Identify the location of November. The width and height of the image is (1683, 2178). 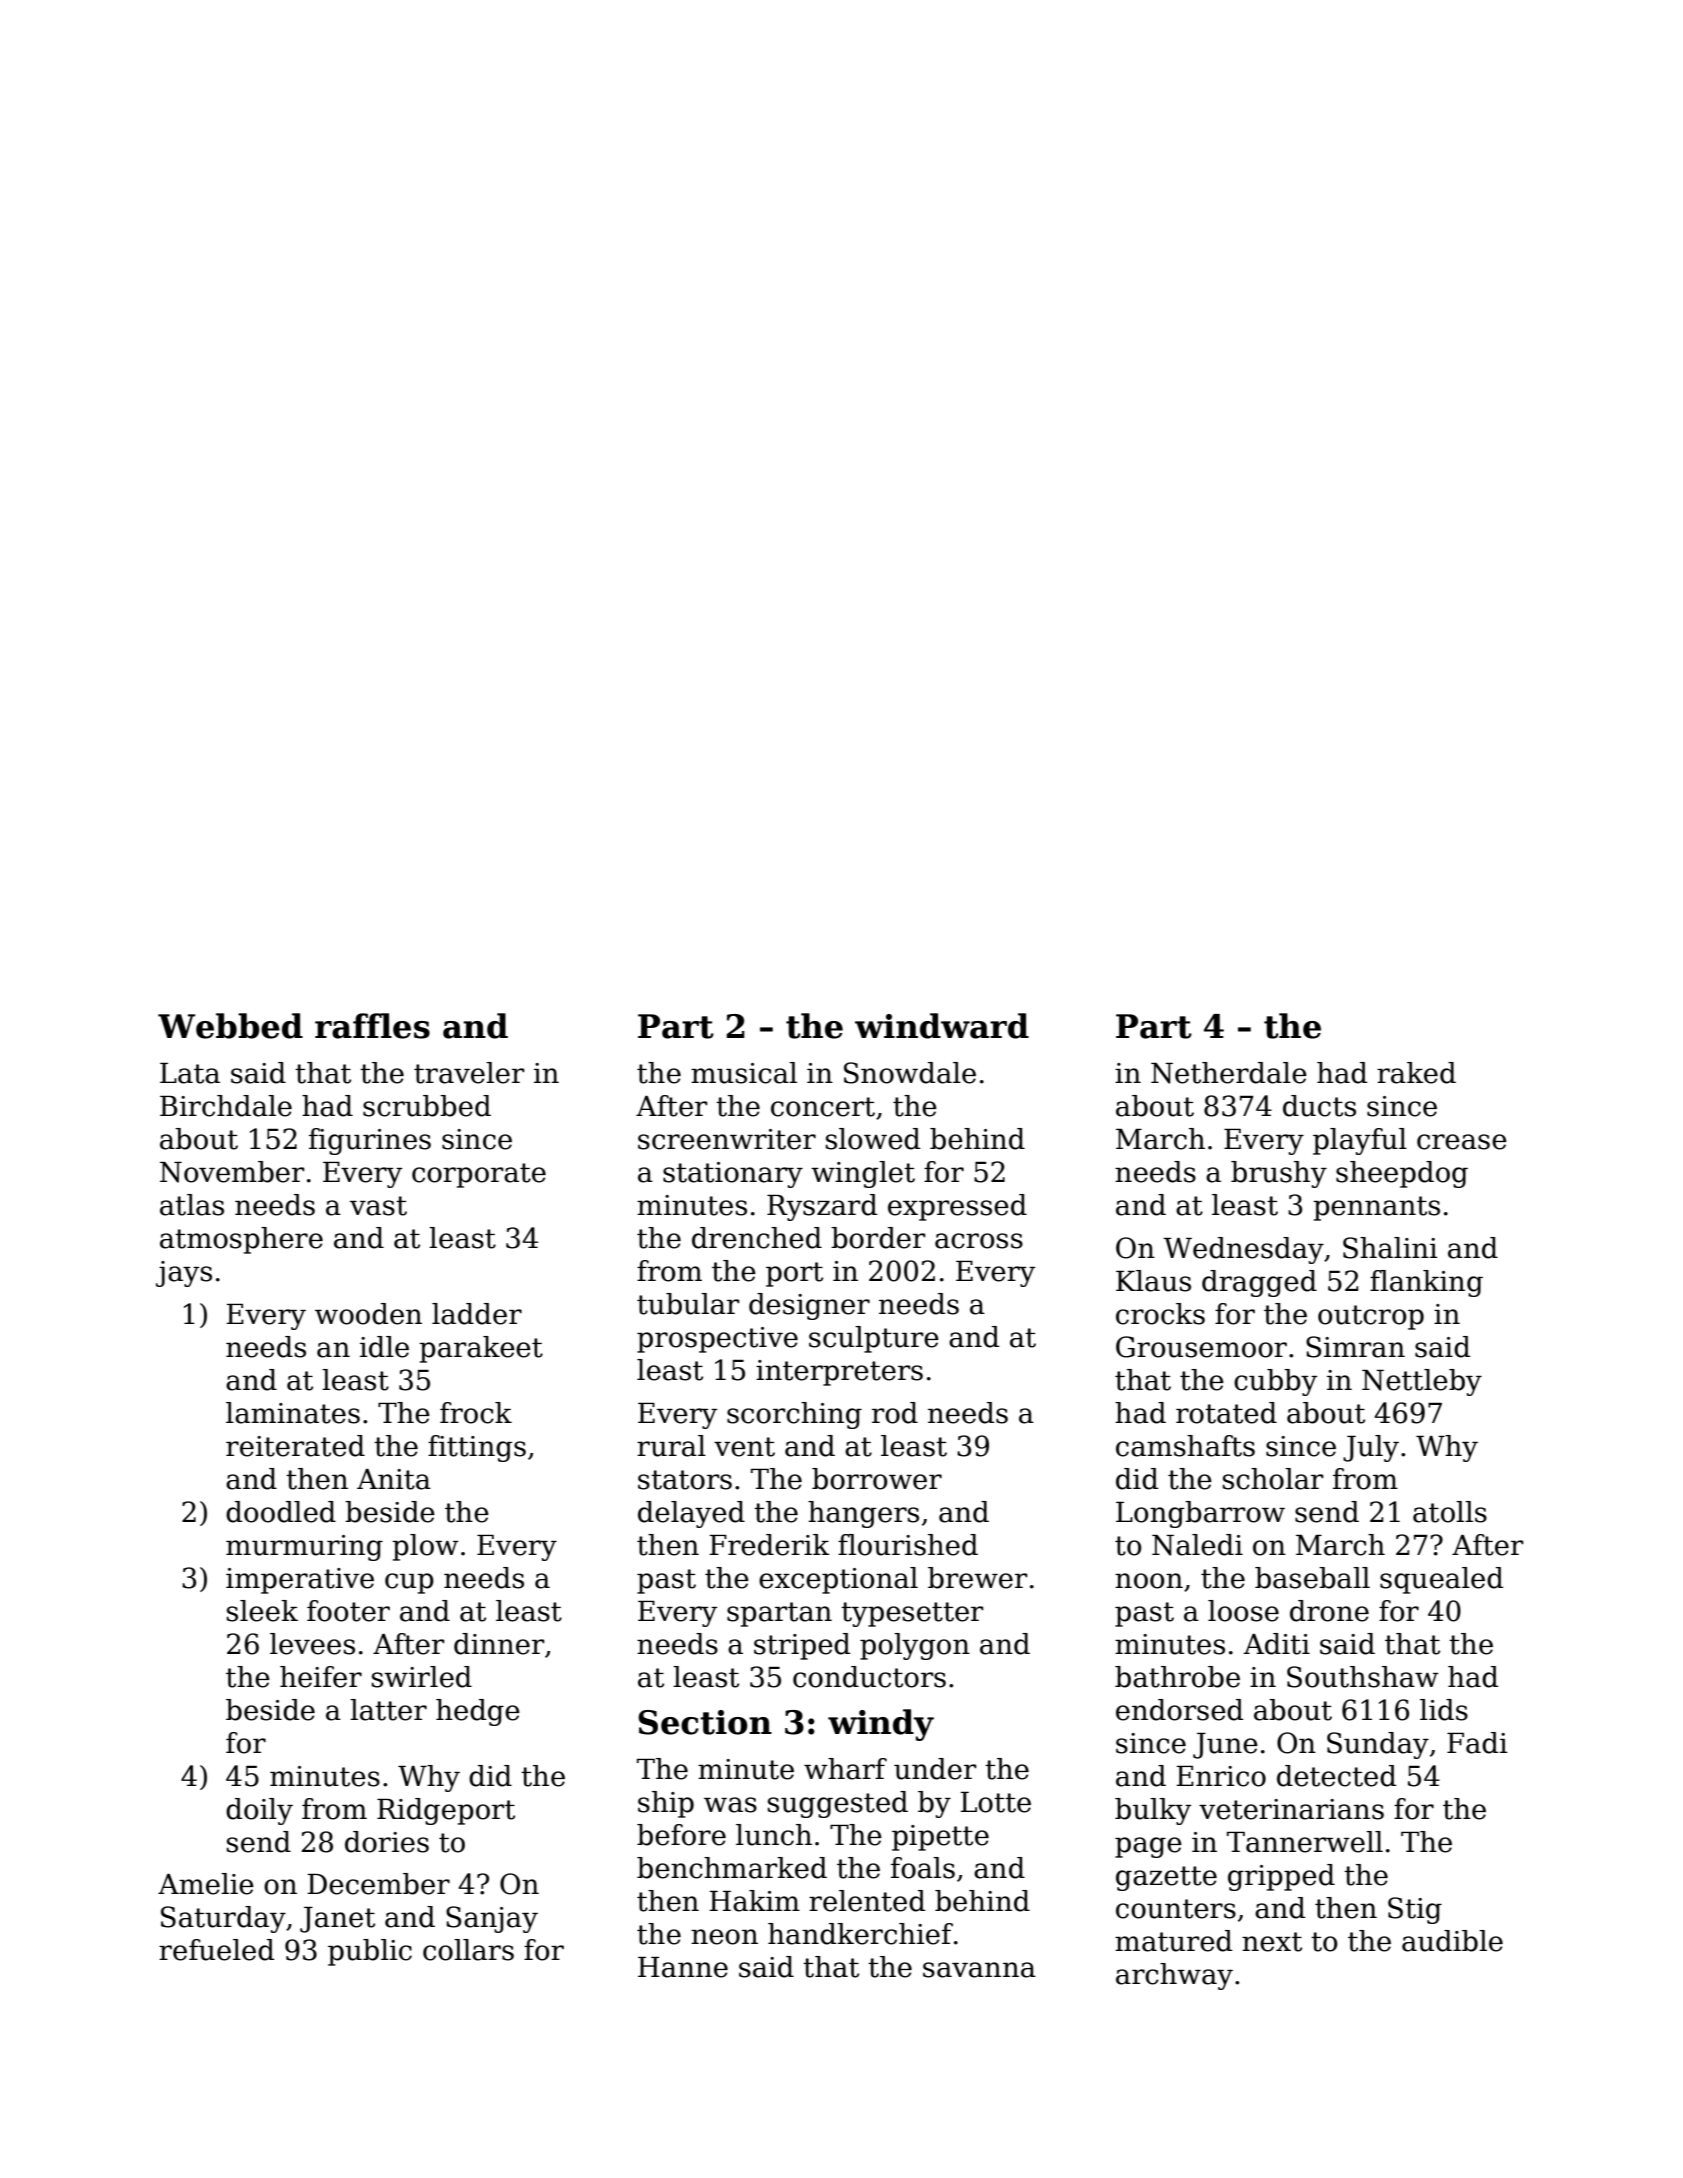
(232, 1172).
